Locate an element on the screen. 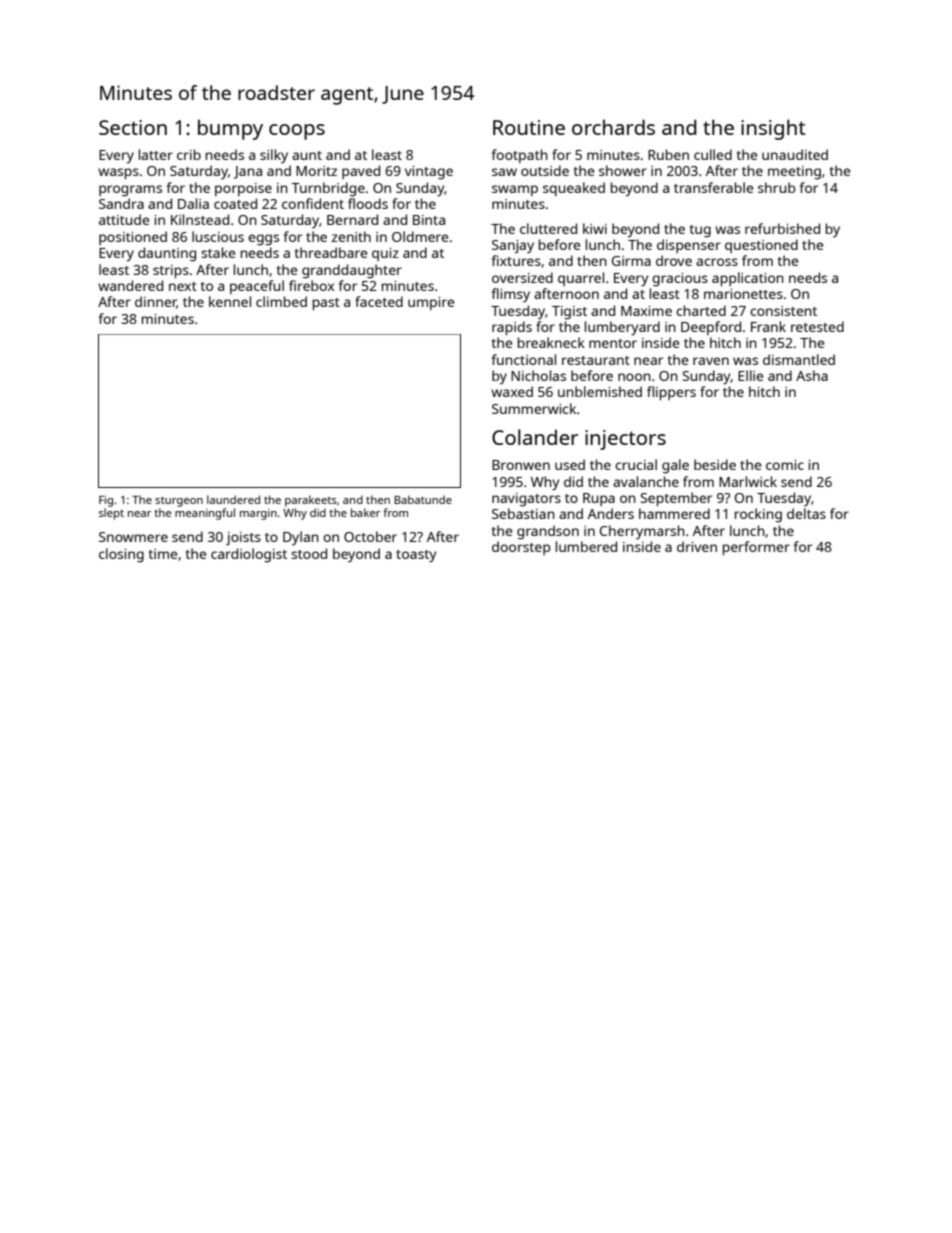 The image size is (952, 1233). closing is located at coordinates (121, 555).
